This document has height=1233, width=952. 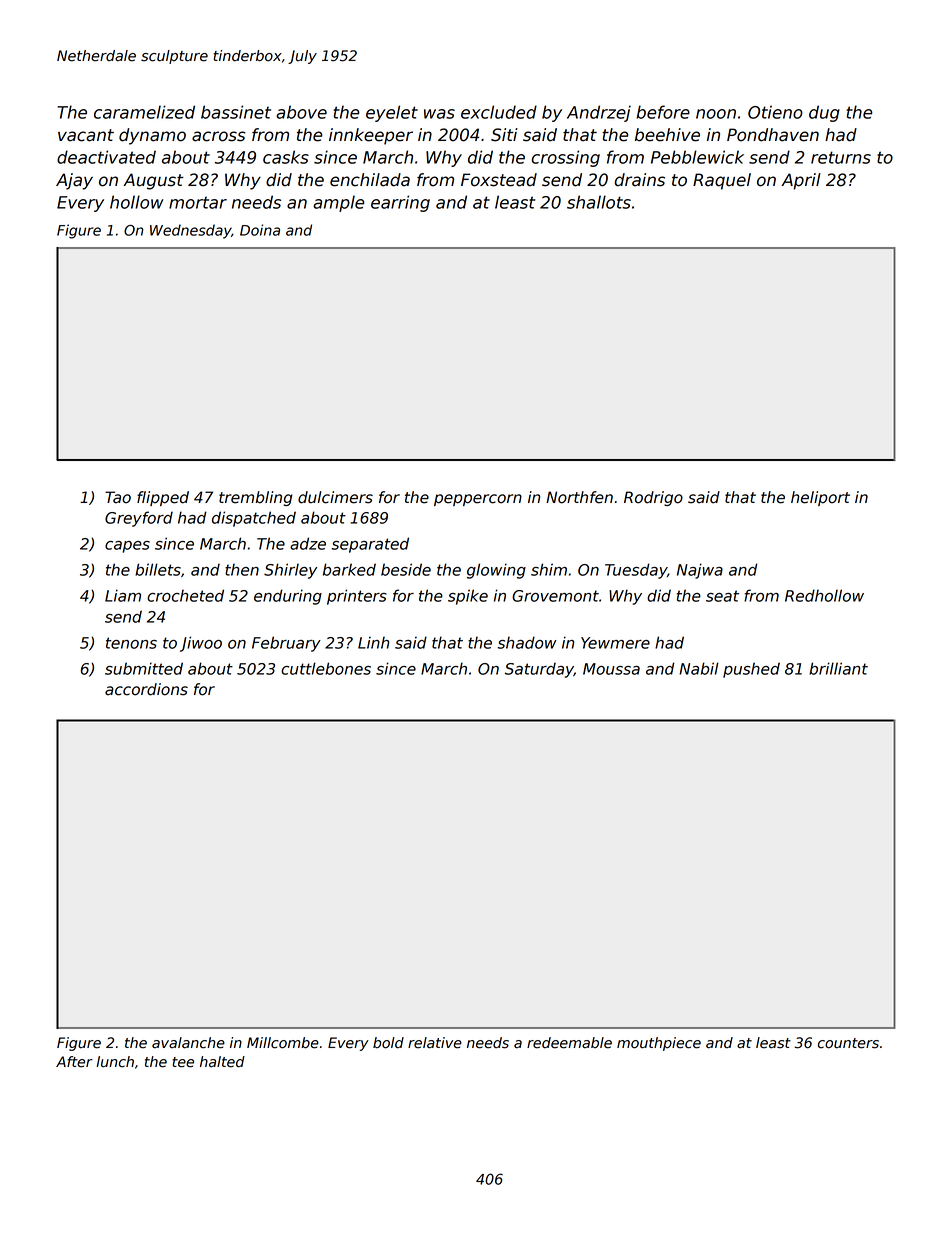 I want to click on After, so click(x=74, y=1062).
